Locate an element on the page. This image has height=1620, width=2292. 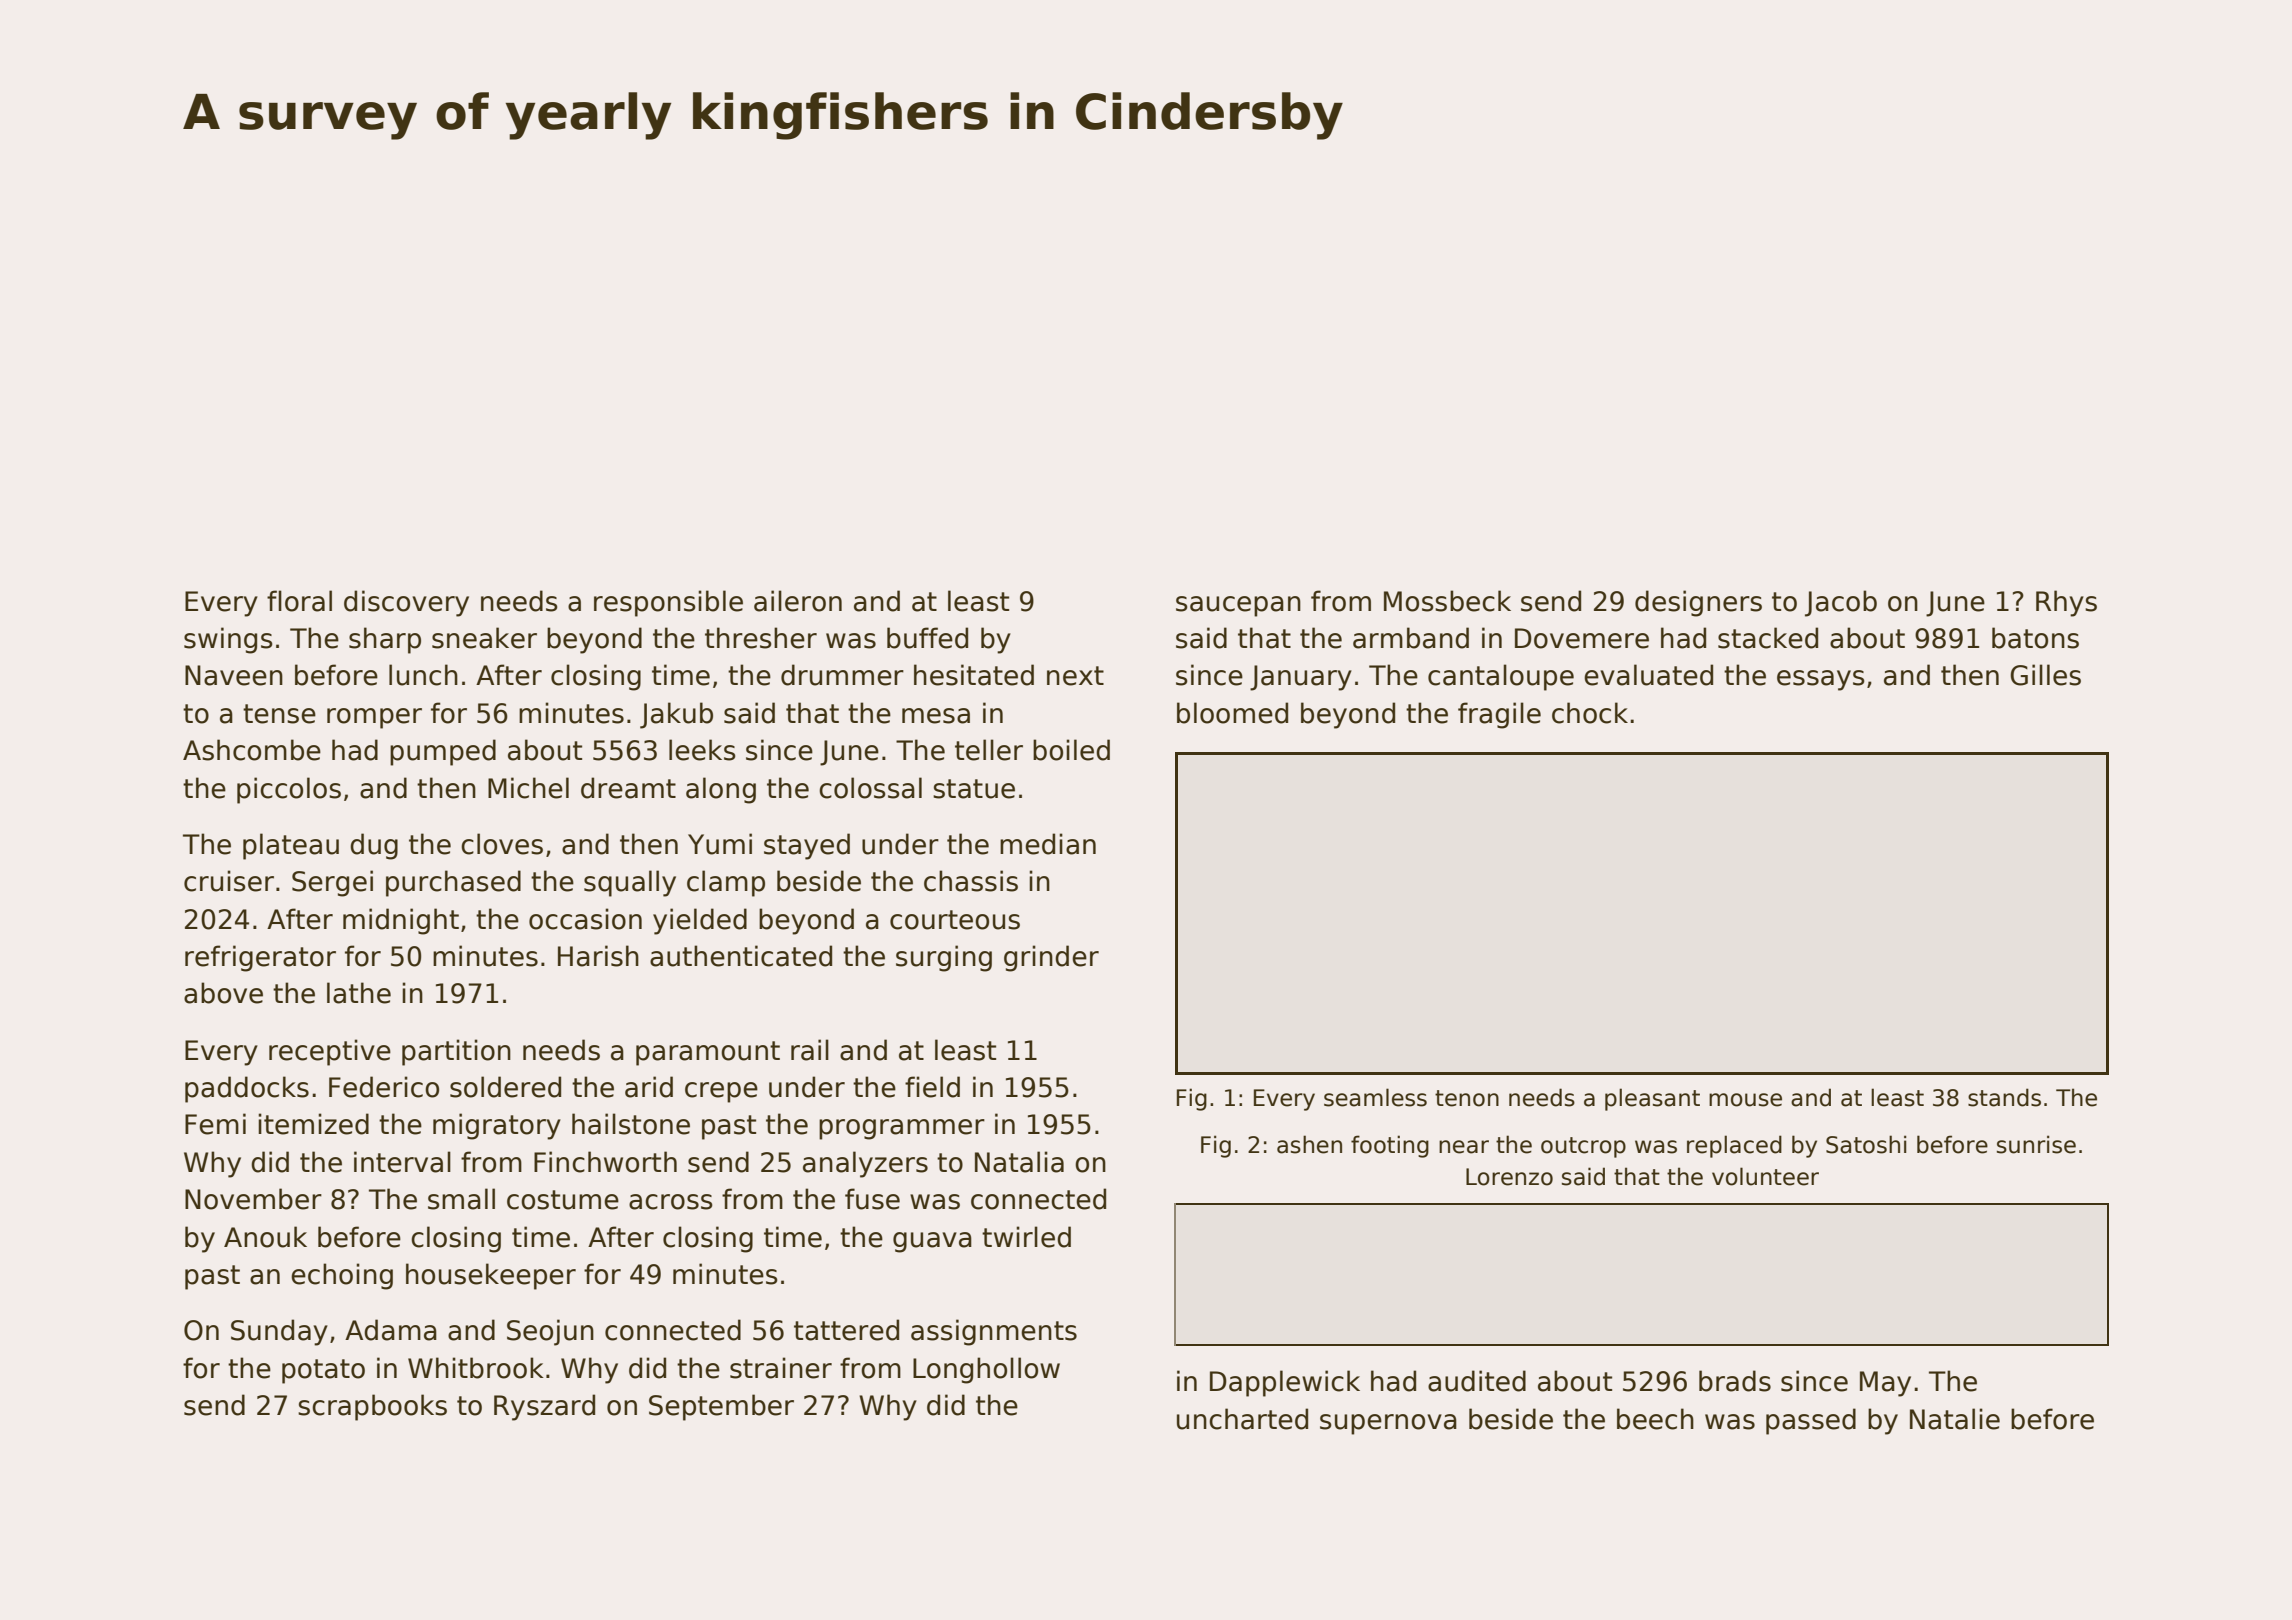
midnight is located at coordinates (401, 921).
